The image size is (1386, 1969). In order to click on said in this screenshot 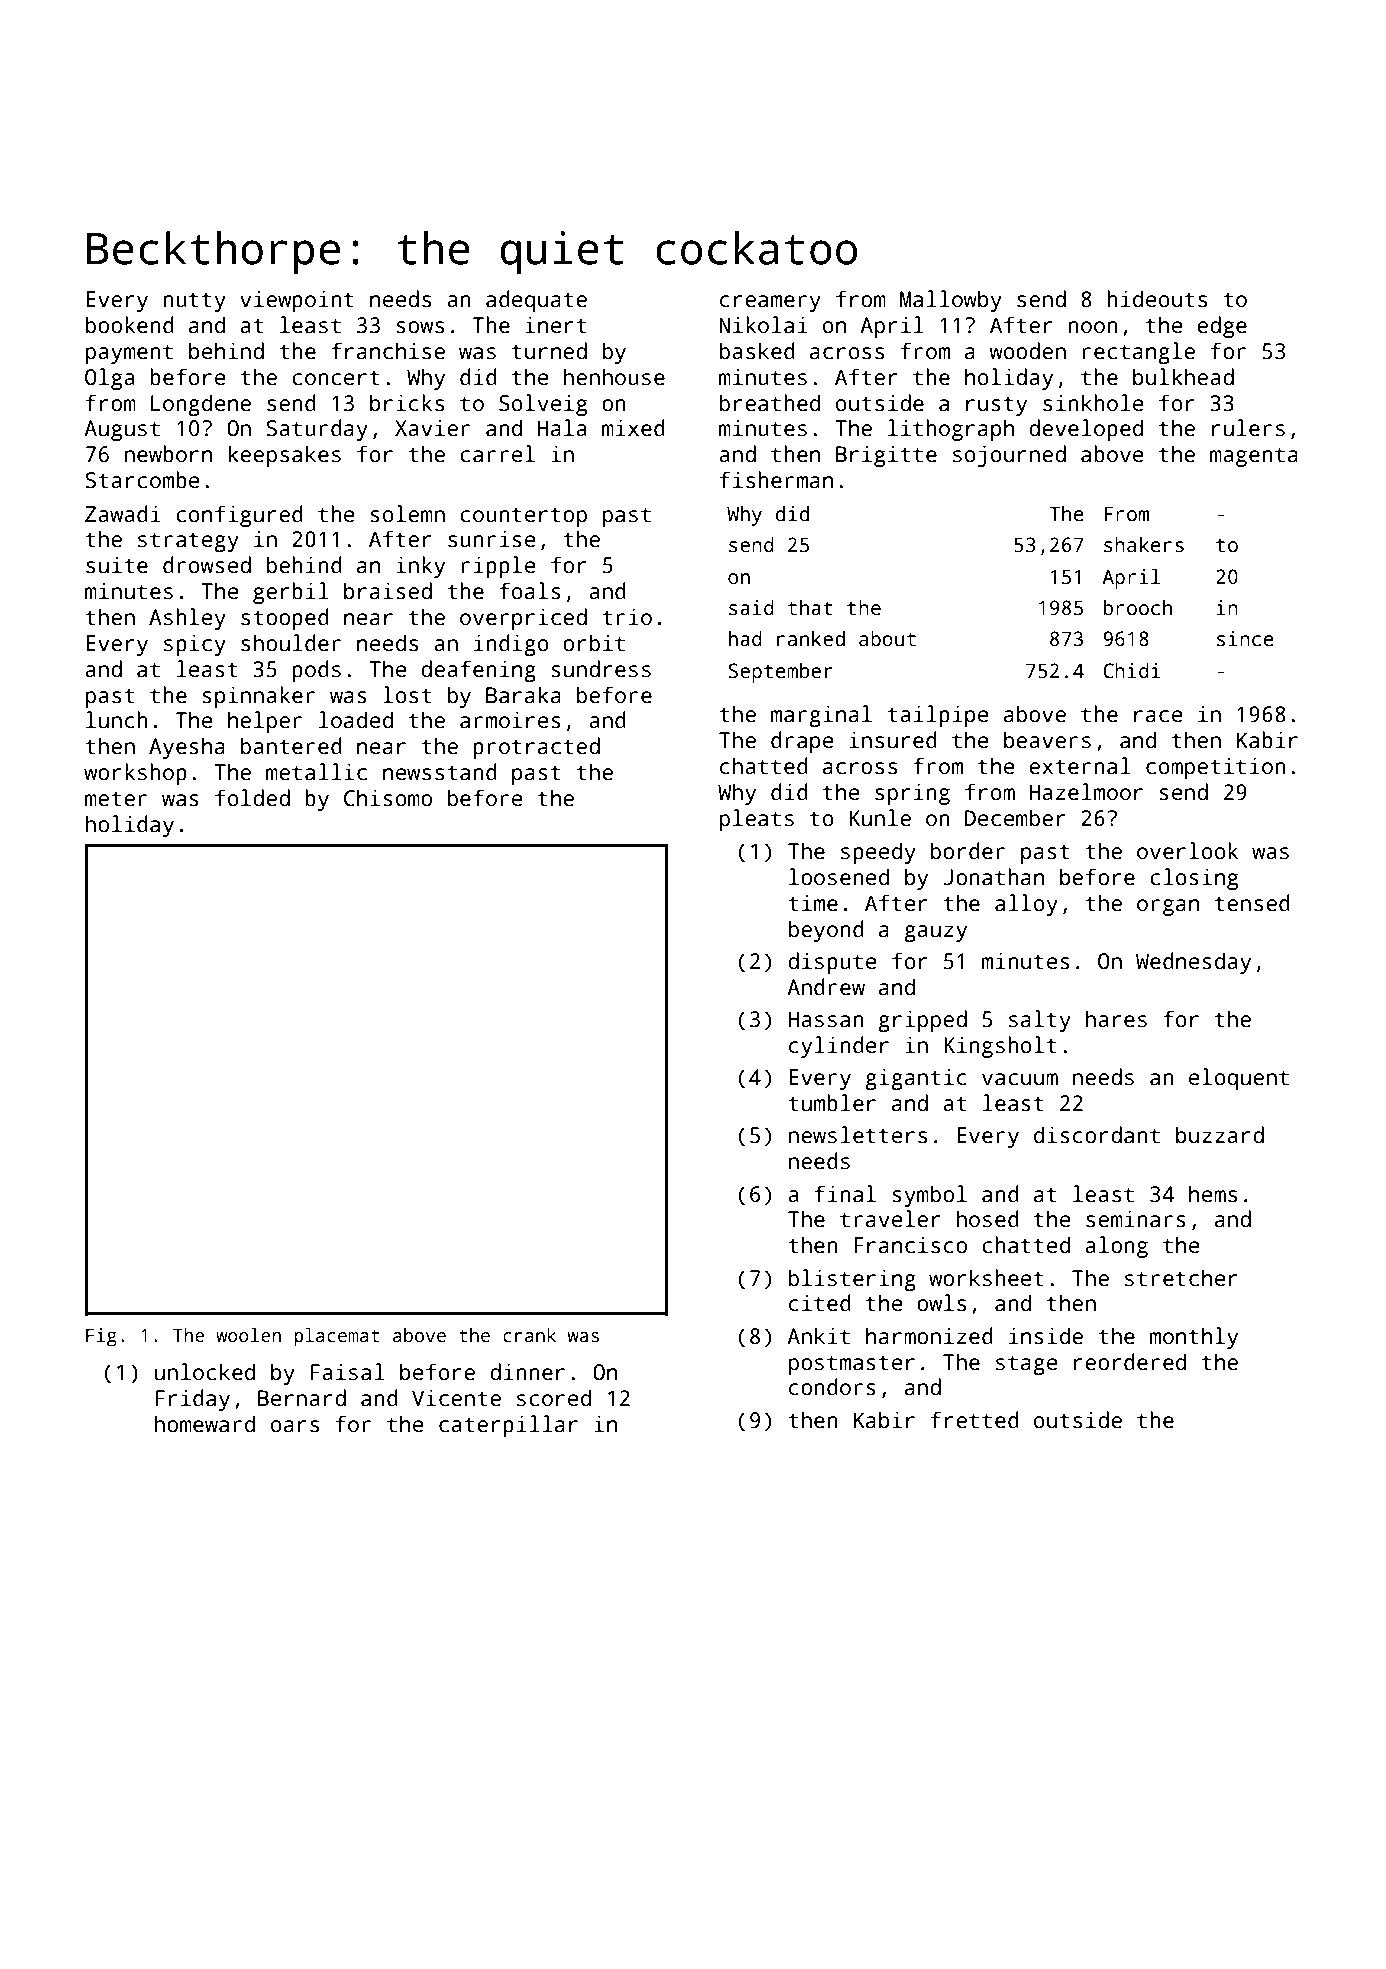, I will do `click(751, 608)`.
